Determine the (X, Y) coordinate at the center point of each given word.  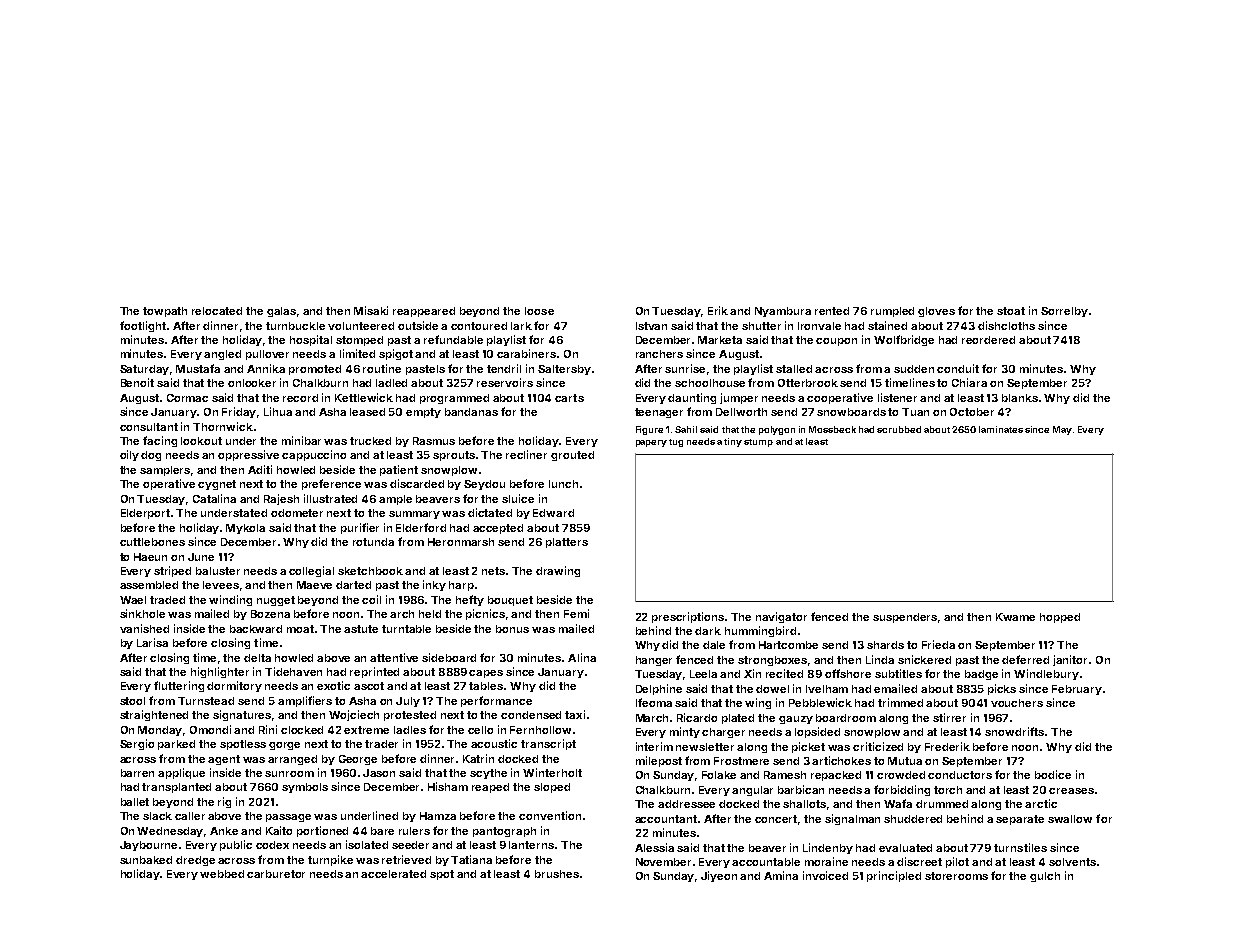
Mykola (245, 529)
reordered (988, 340)
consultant (149, 427)
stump (758, 443)
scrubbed (899, 429)
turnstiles (1020, 847)
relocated (217, 311)
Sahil (686, 429)
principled (894, 876)
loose (539, 311)
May (1062, 430)
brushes (557, 874)
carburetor (276, 874)
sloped (552, 788)
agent (224, 760)
